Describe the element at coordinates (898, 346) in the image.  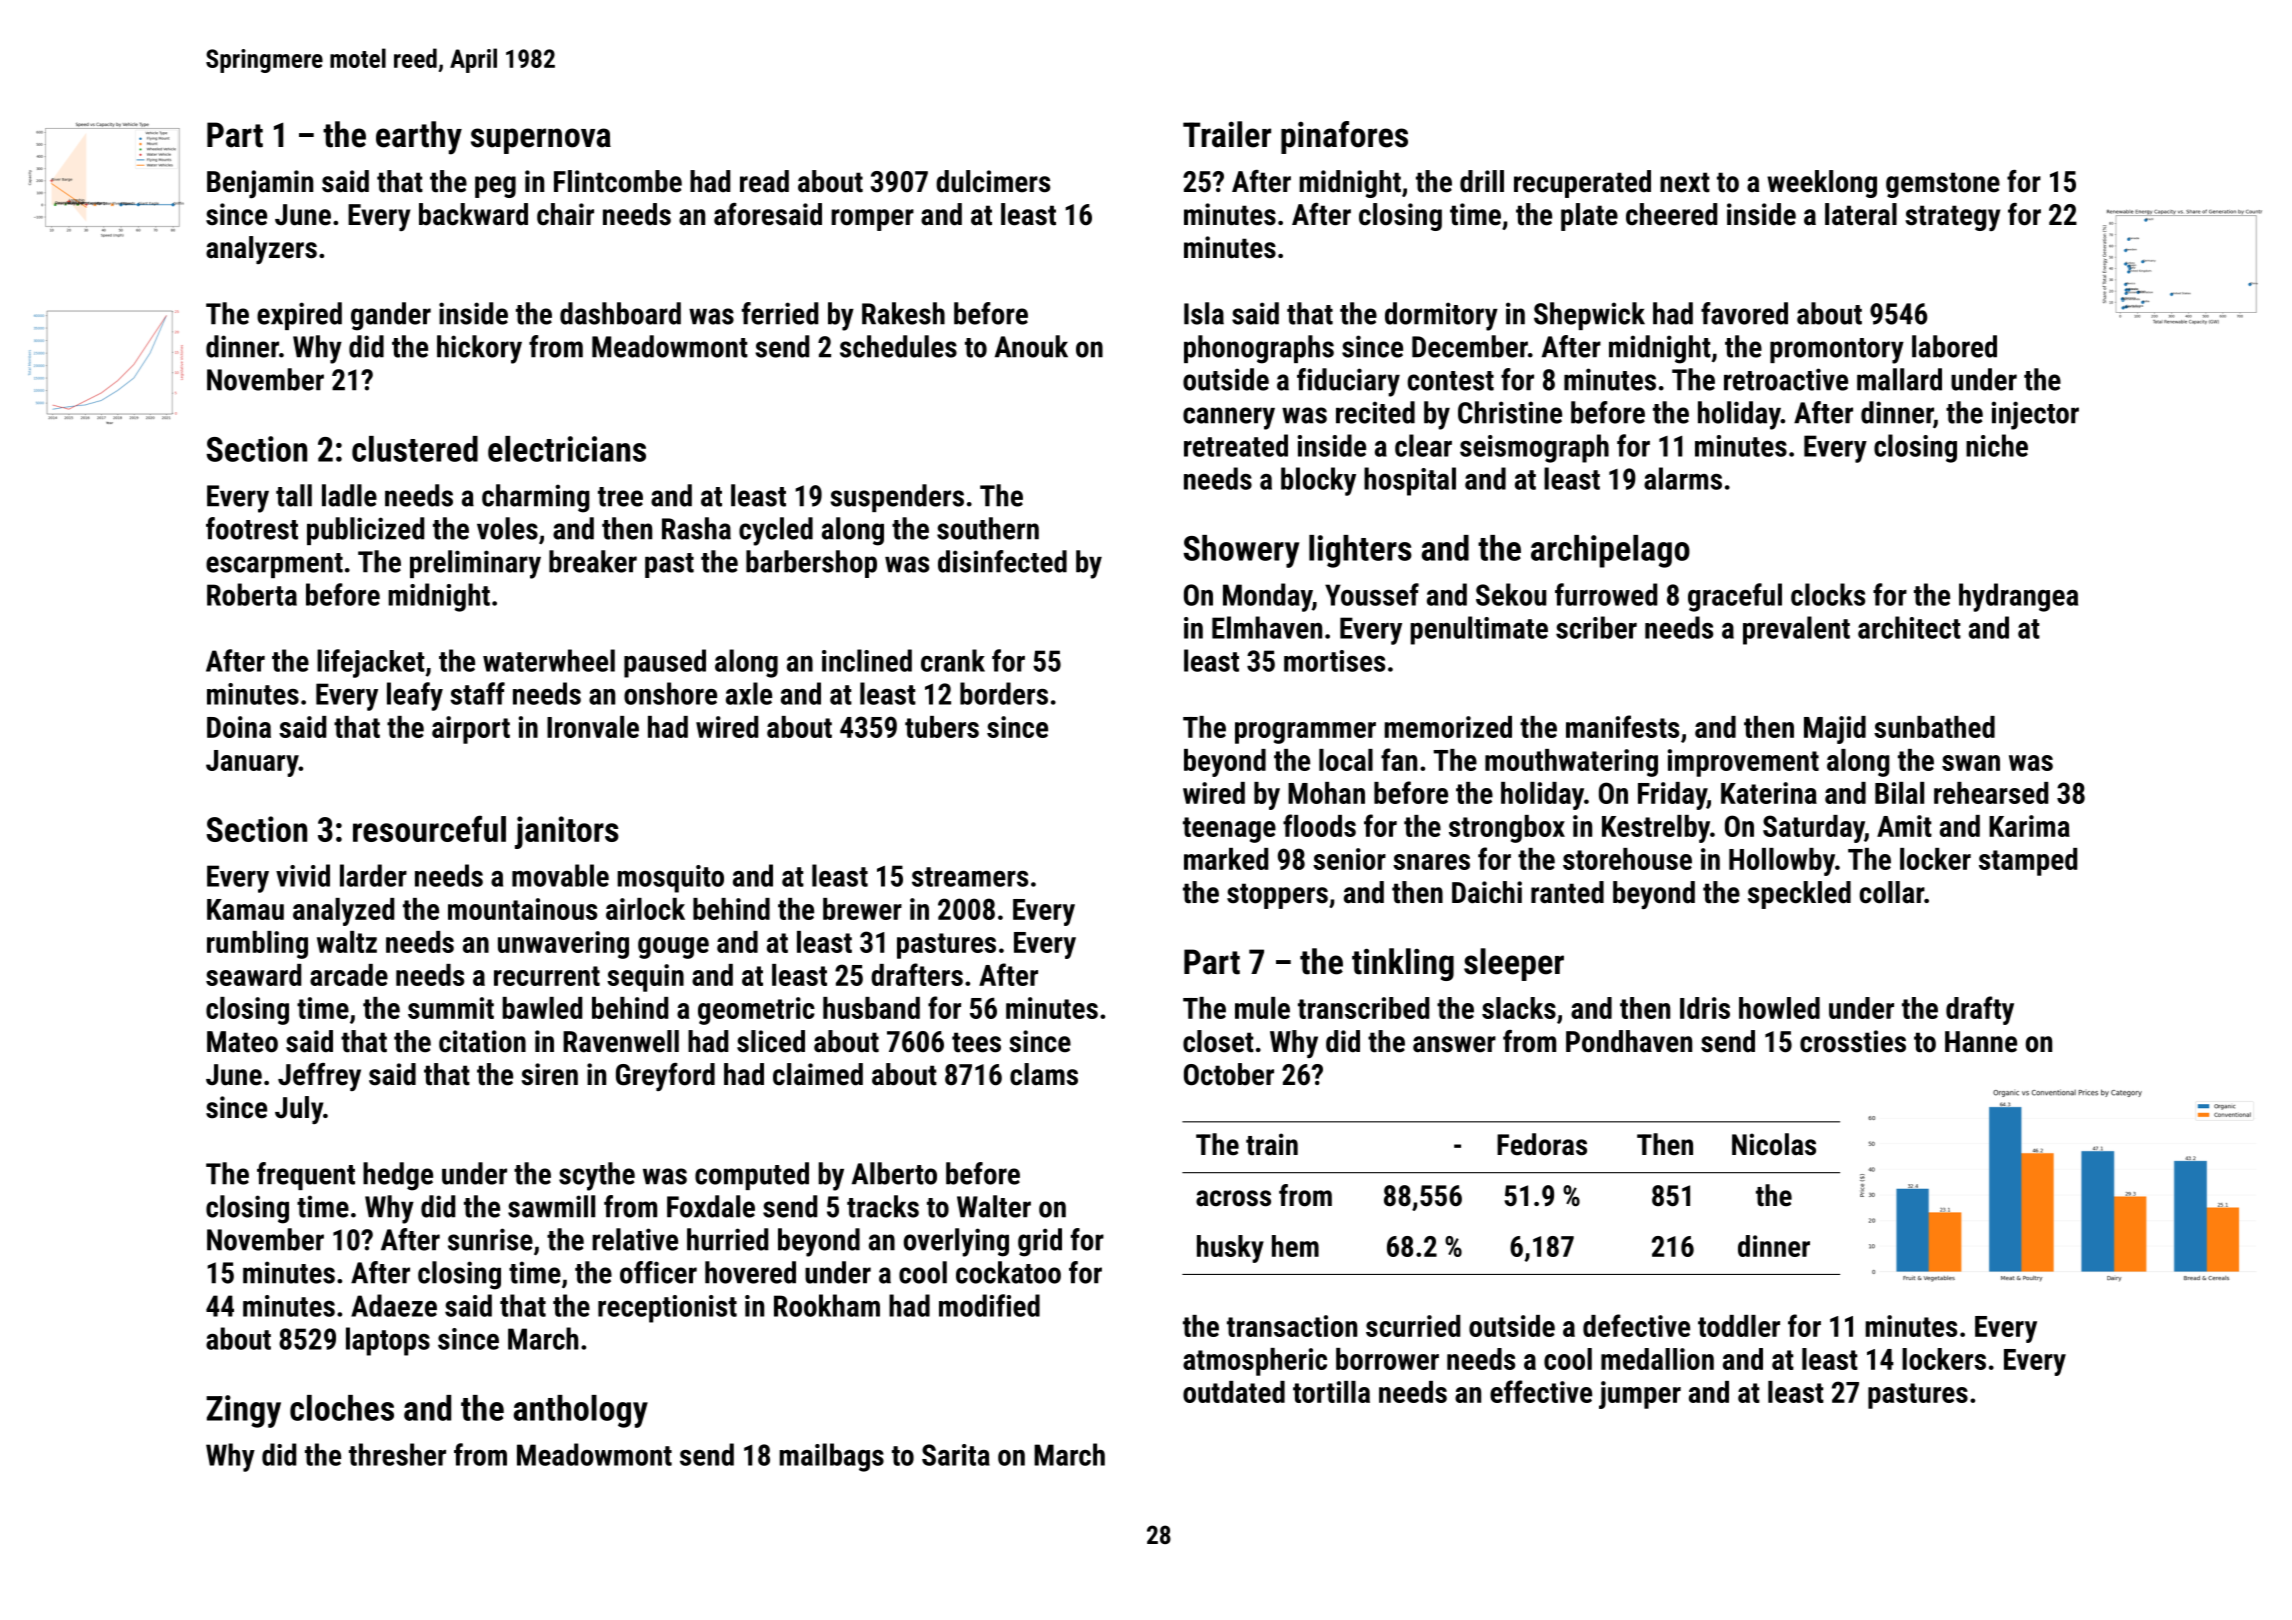
I see `schedules` at that location.
